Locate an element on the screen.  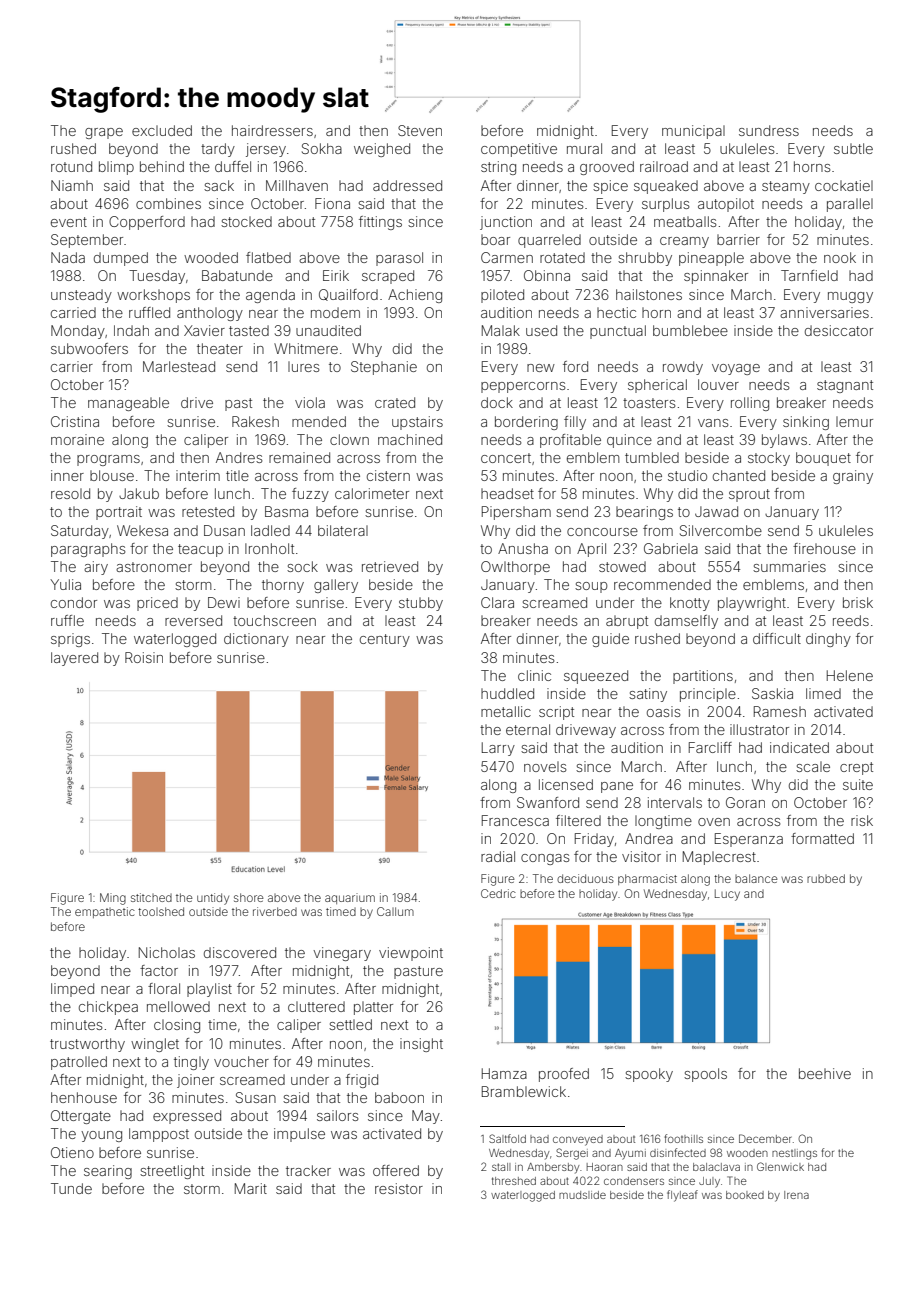
municipal is located at coordinates (693, 132).
